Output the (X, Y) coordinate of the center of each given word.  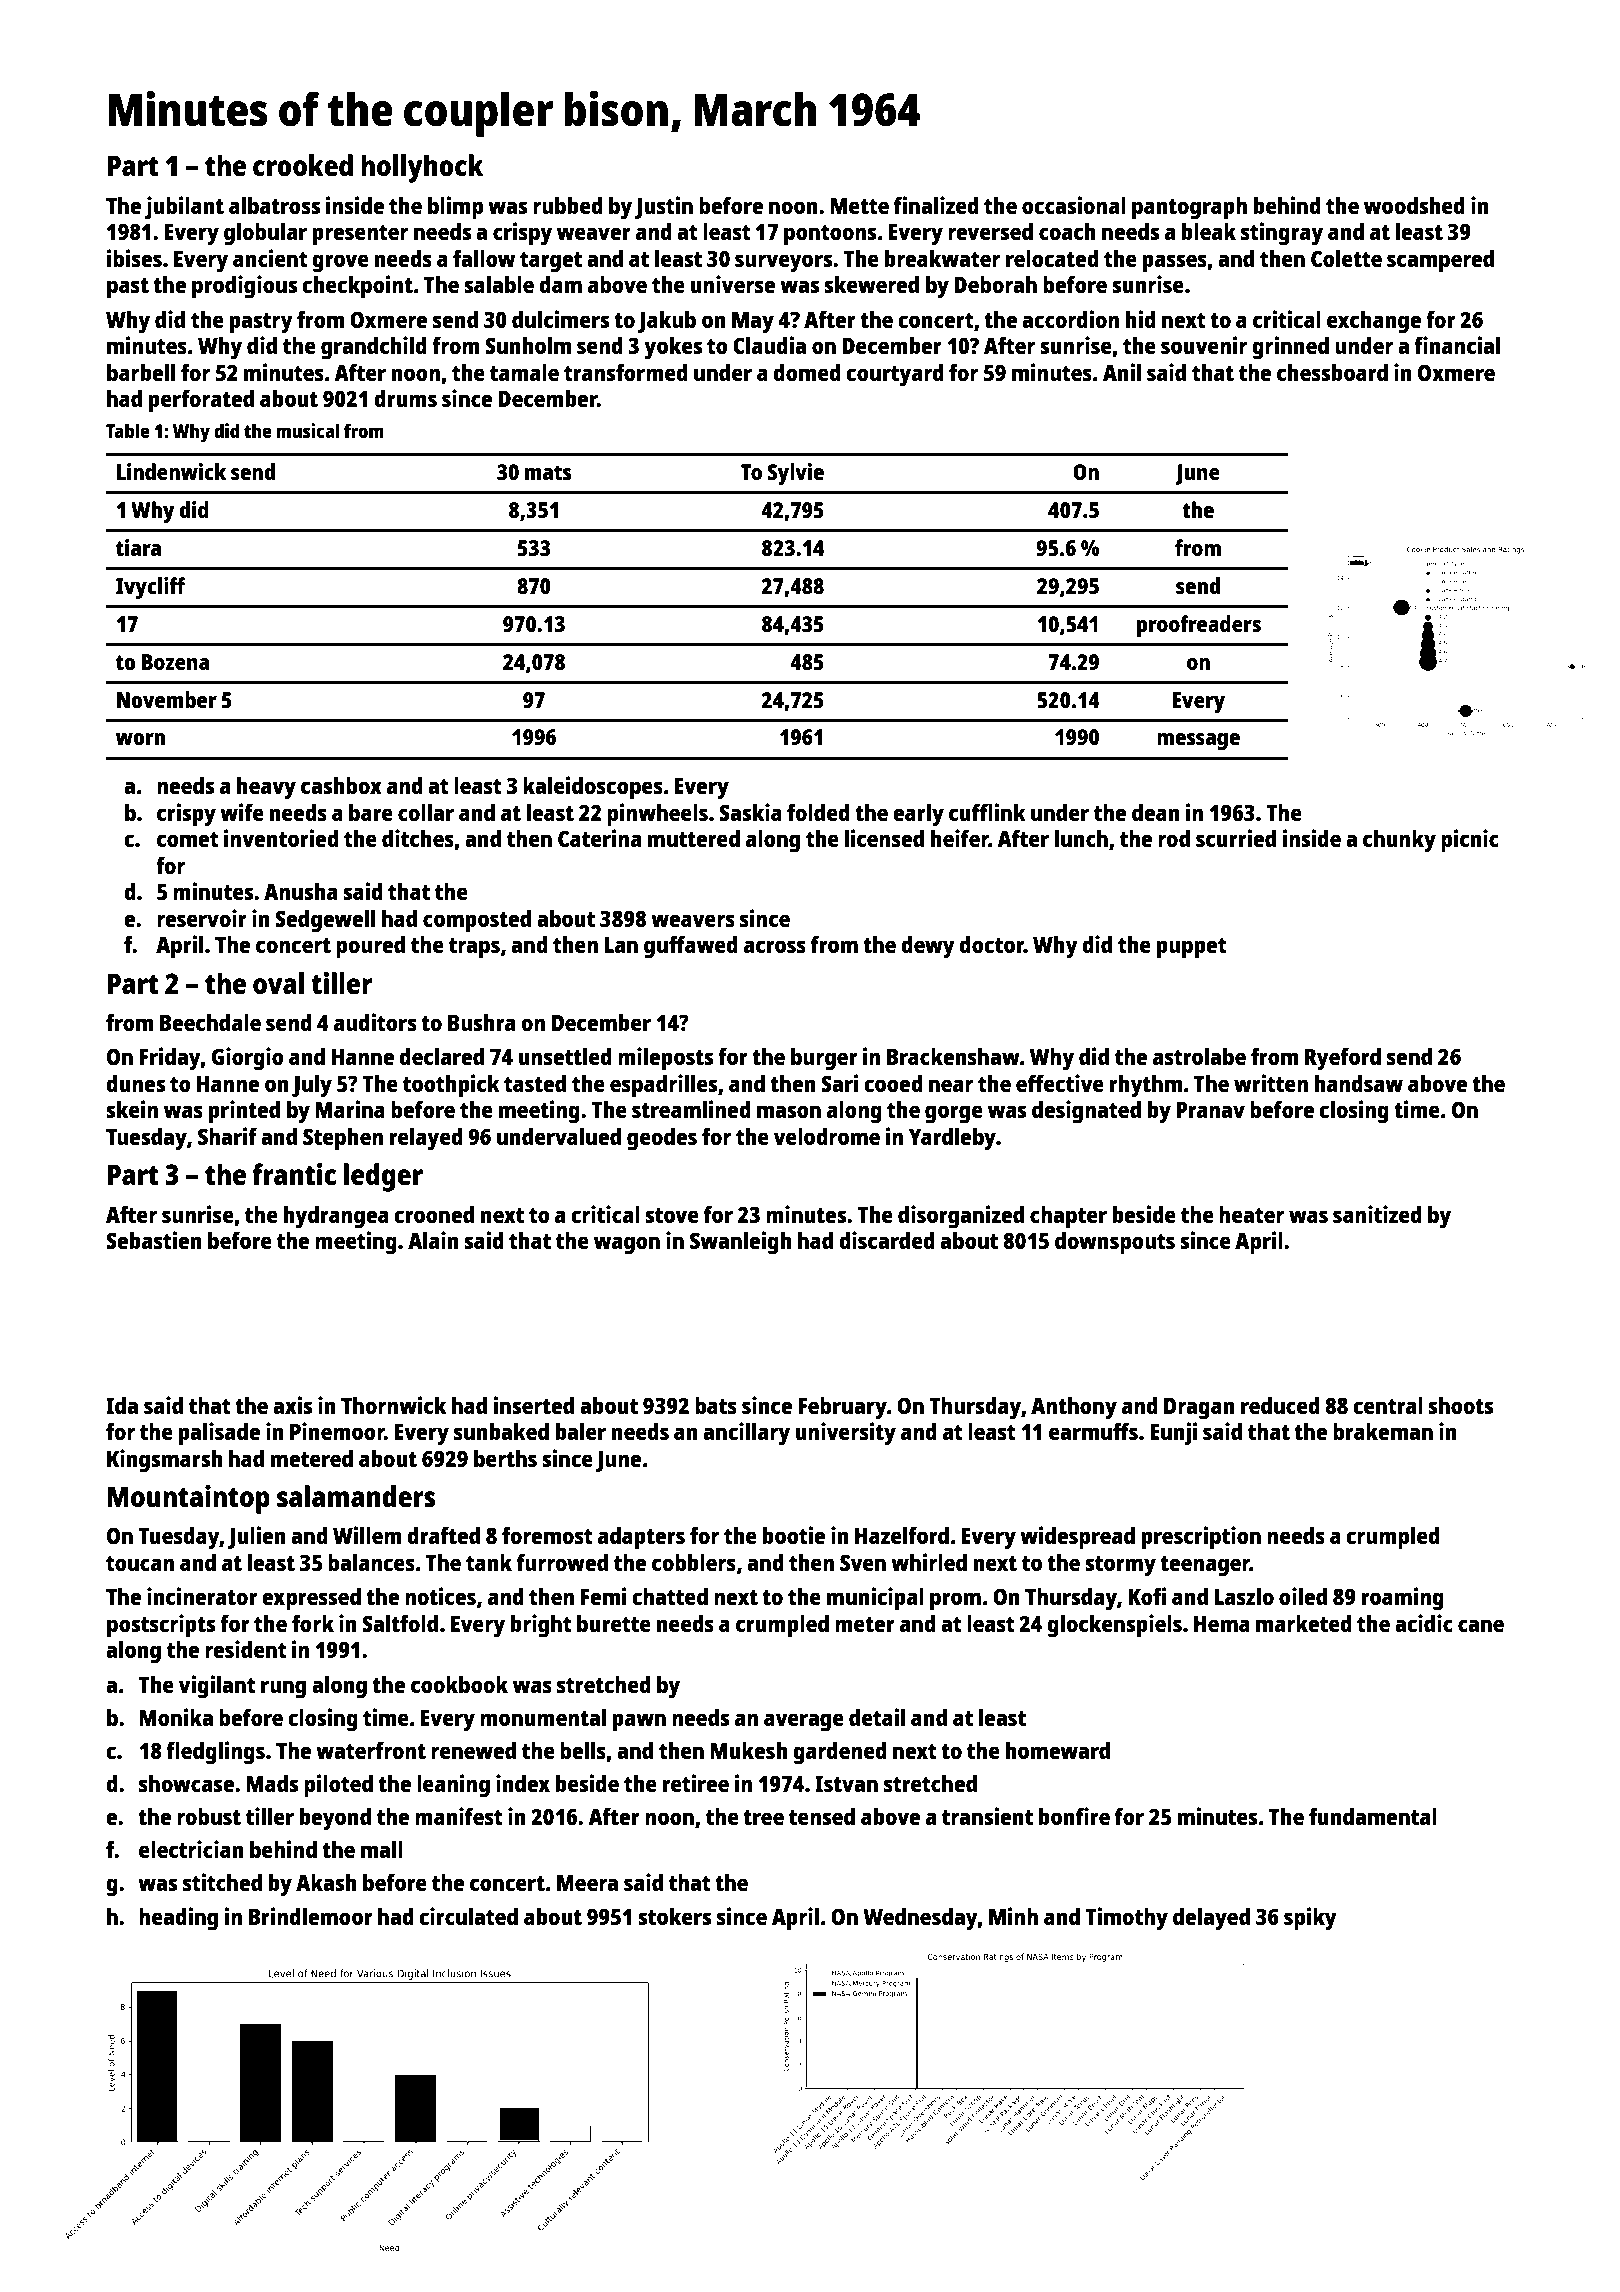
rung (283, 1689)
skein (132, 1109)
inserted (533, 1405)
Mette (859, 206)
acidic (1424, 1623)
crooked (303, 165)
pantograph (1189, 208)
